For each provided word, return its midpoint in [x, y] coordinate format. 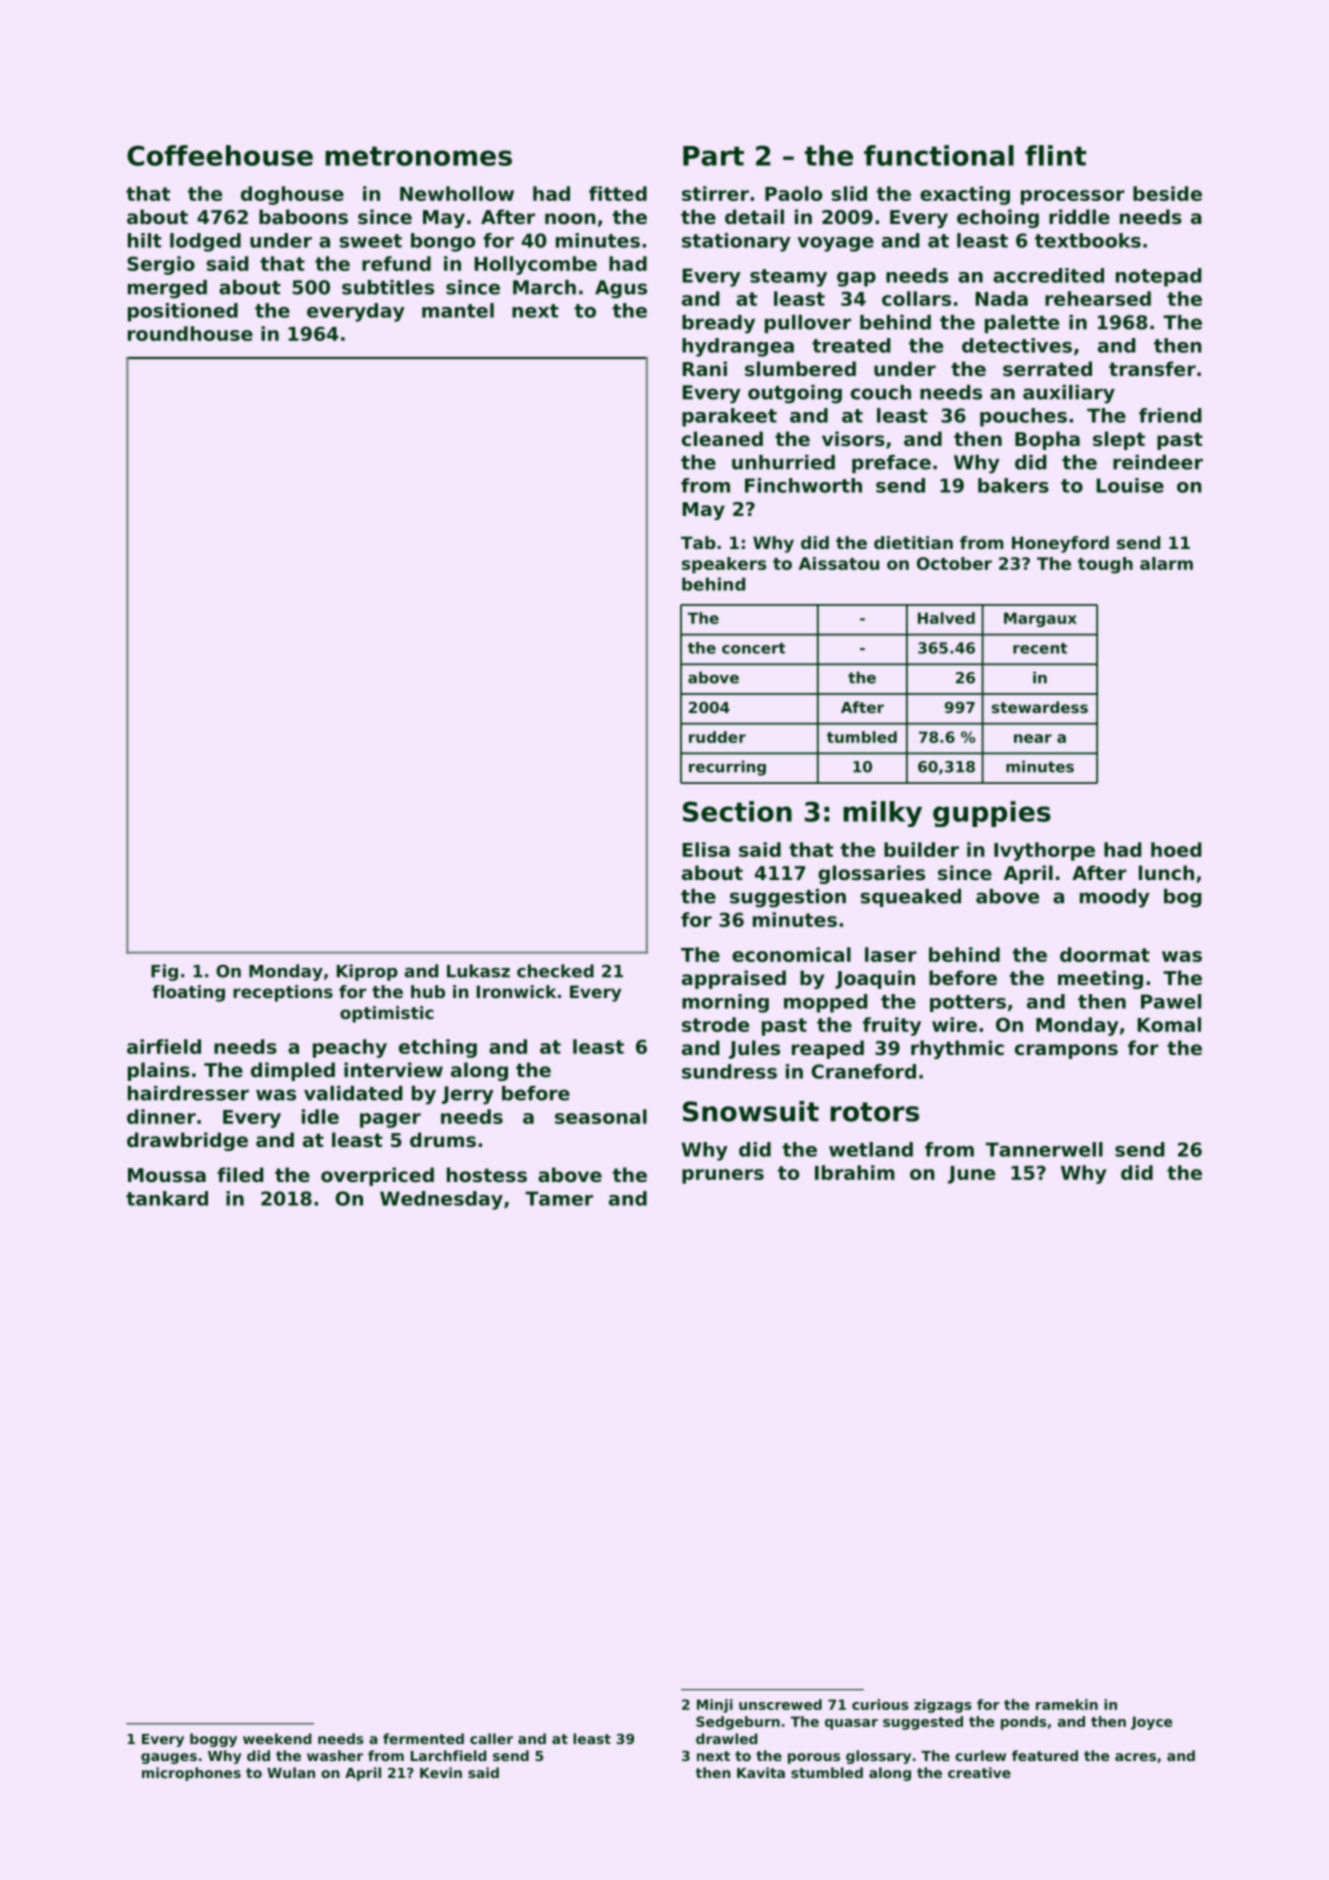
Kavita [761, 1772]
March [544, 287]
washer [335, 1755]
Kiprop [367, 972]
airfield [164, 1046]
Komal [1169, 1024]
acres [1135, 1757]
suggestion [788, 898]
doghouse [292, 195]
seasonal [601, 1116]
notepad [1159, 277]
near [1033, 738]
